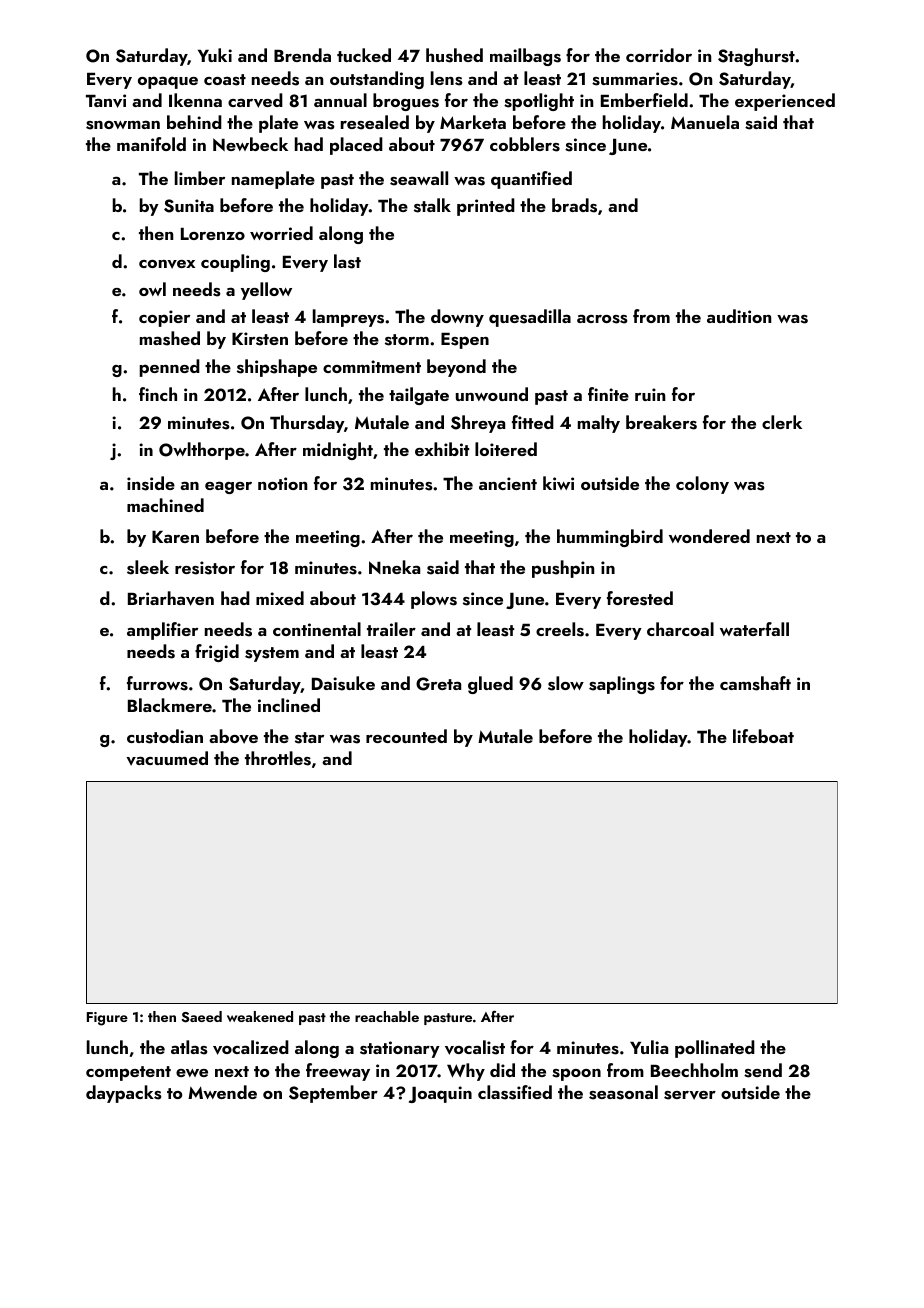 The image size is (924, 1308). What do you see at coordinates (475, 1047) in the page?
I see `vocalist` at bounding box center [475, 1047].
